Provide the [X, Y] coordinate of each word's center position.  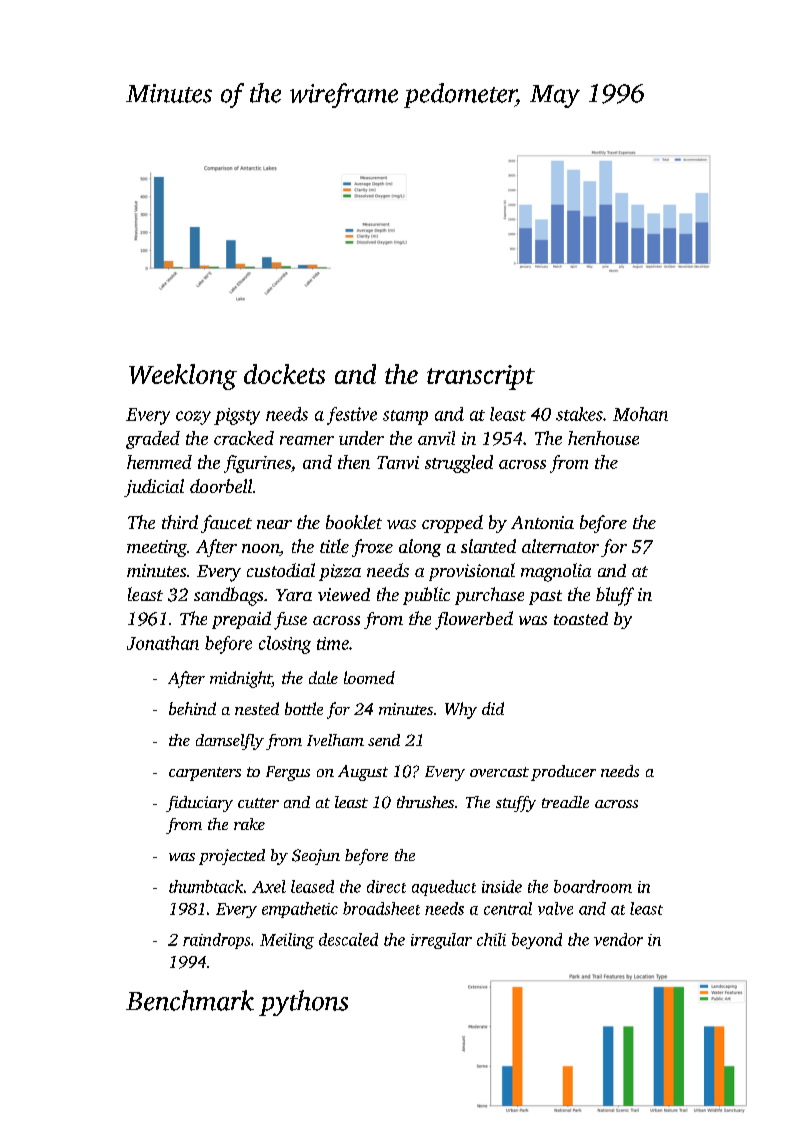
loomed [369, 677]
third [180, 522]
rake [249, 824]
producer [563, 773]
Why [461, 710]
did [493, 708]
